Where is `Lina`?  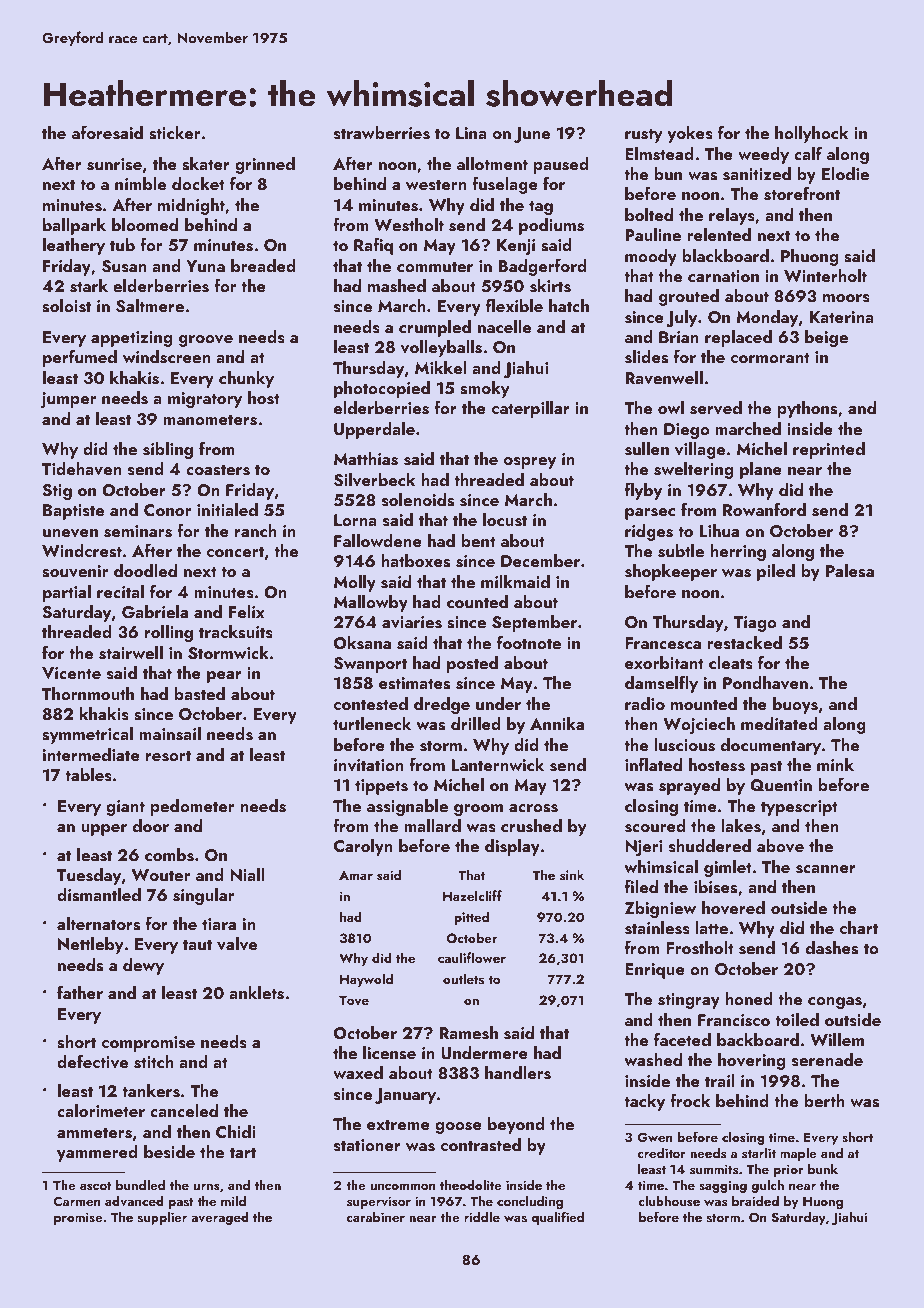 Lina is located at coordinates (471, 133).
